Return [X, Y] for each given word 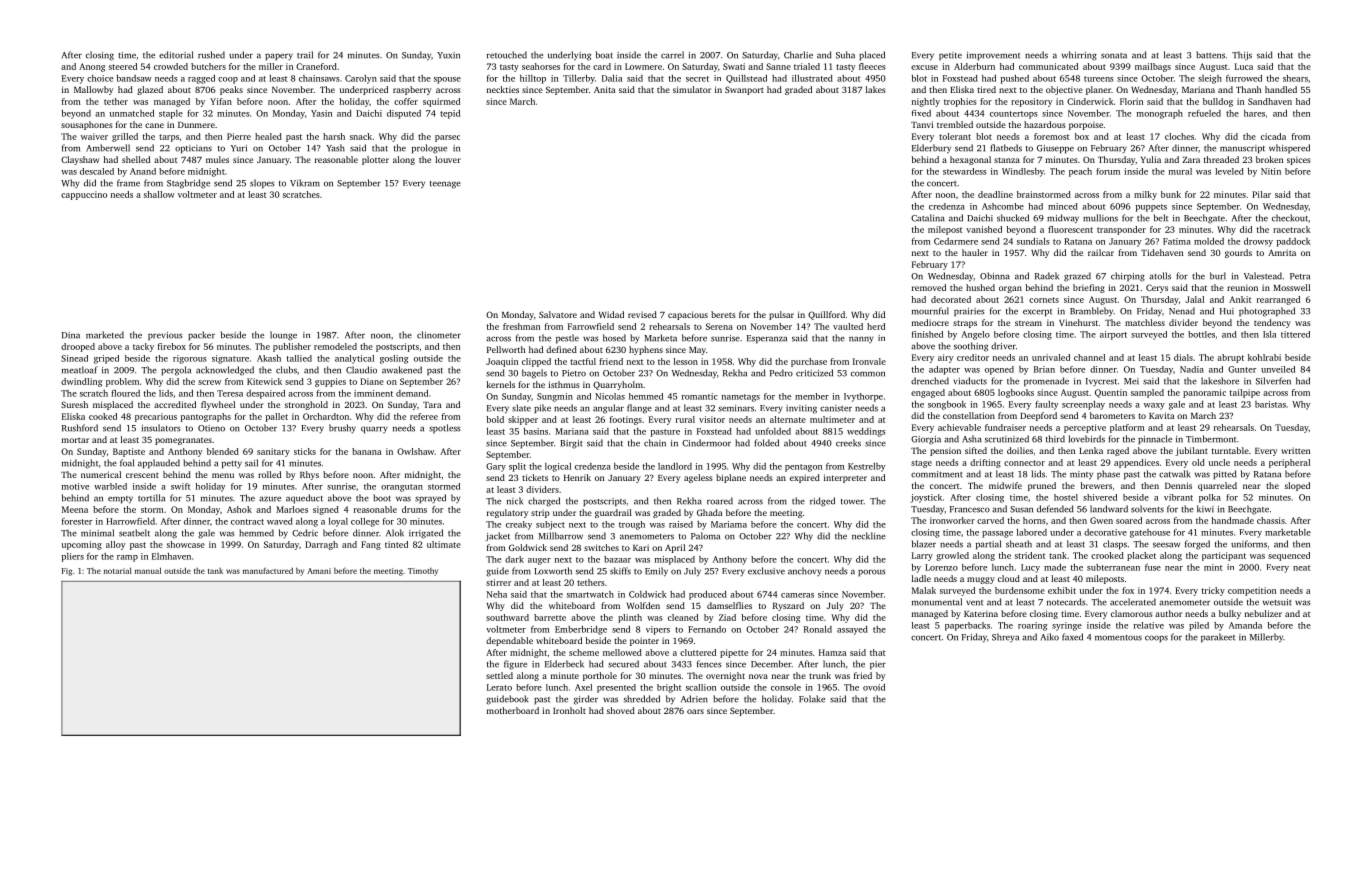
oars [695, 711]
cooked [103, 416]
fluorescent [1070, 229]
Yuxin [448, 55]
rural [685, 419]
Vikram [305, 183]
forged [1197, 545]
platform [1127, 428]
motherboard [513, 710]
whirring [1079, 56]
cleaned [683, 617]
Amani [319, 571]
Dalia [612, 78]
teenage [445, 185]
